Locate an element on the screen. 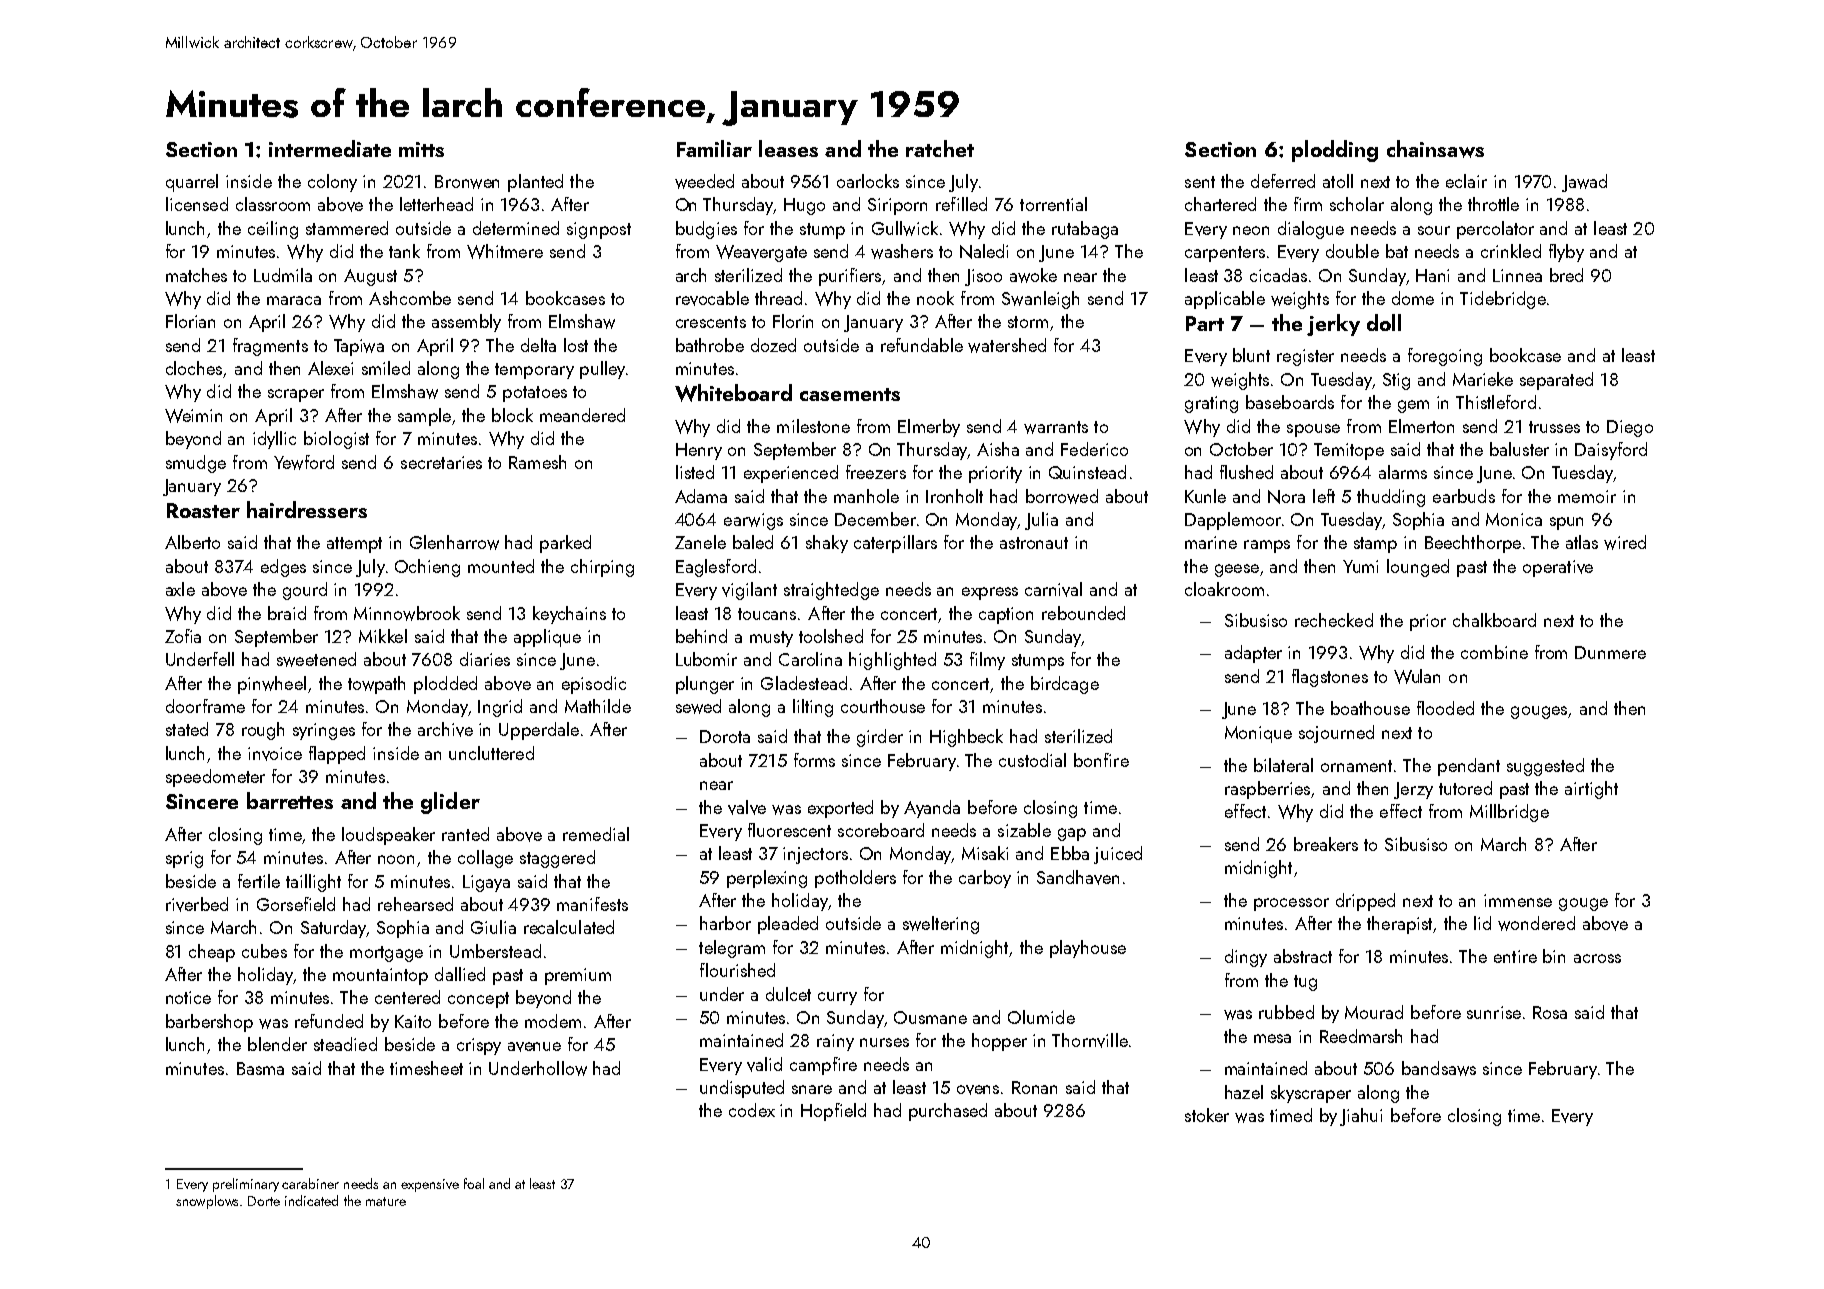 The width and height of the screenshot is (1824, 1289). warrants is located at coordinates (1056, 427).
